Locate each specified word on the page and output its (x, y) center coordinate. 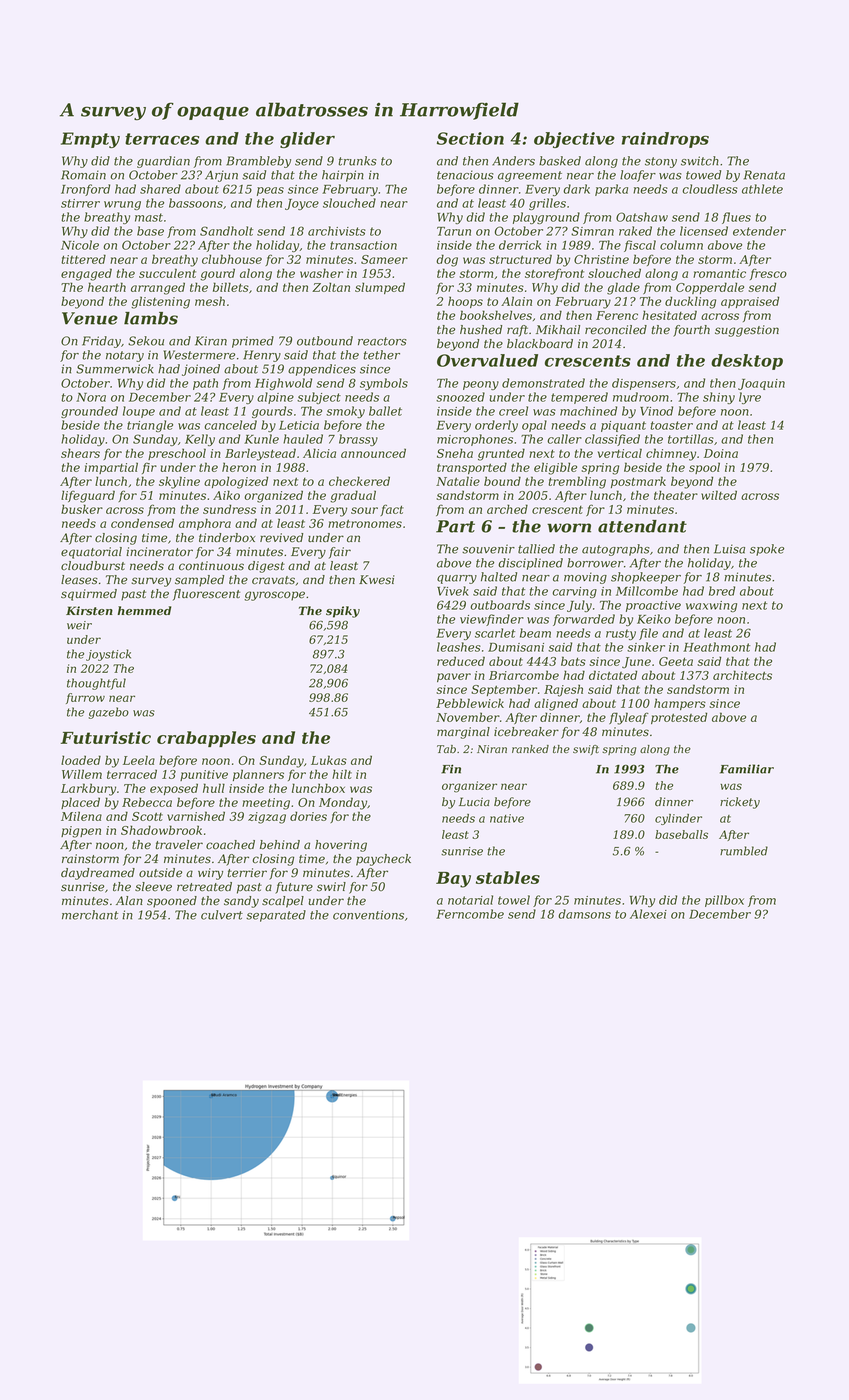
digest (266, 567)
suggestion (747, 331)
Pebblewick (470, 703)
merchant (90, 915)
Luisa (729, 549)
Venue (90, 318)
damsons (584, 914)
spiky (343, 612)
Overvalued (487, 360)
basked (560, 161)
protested (679, 718)
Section (470, 138)
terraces (162, 139)
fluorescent (206, 595)
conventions (368, 915)
